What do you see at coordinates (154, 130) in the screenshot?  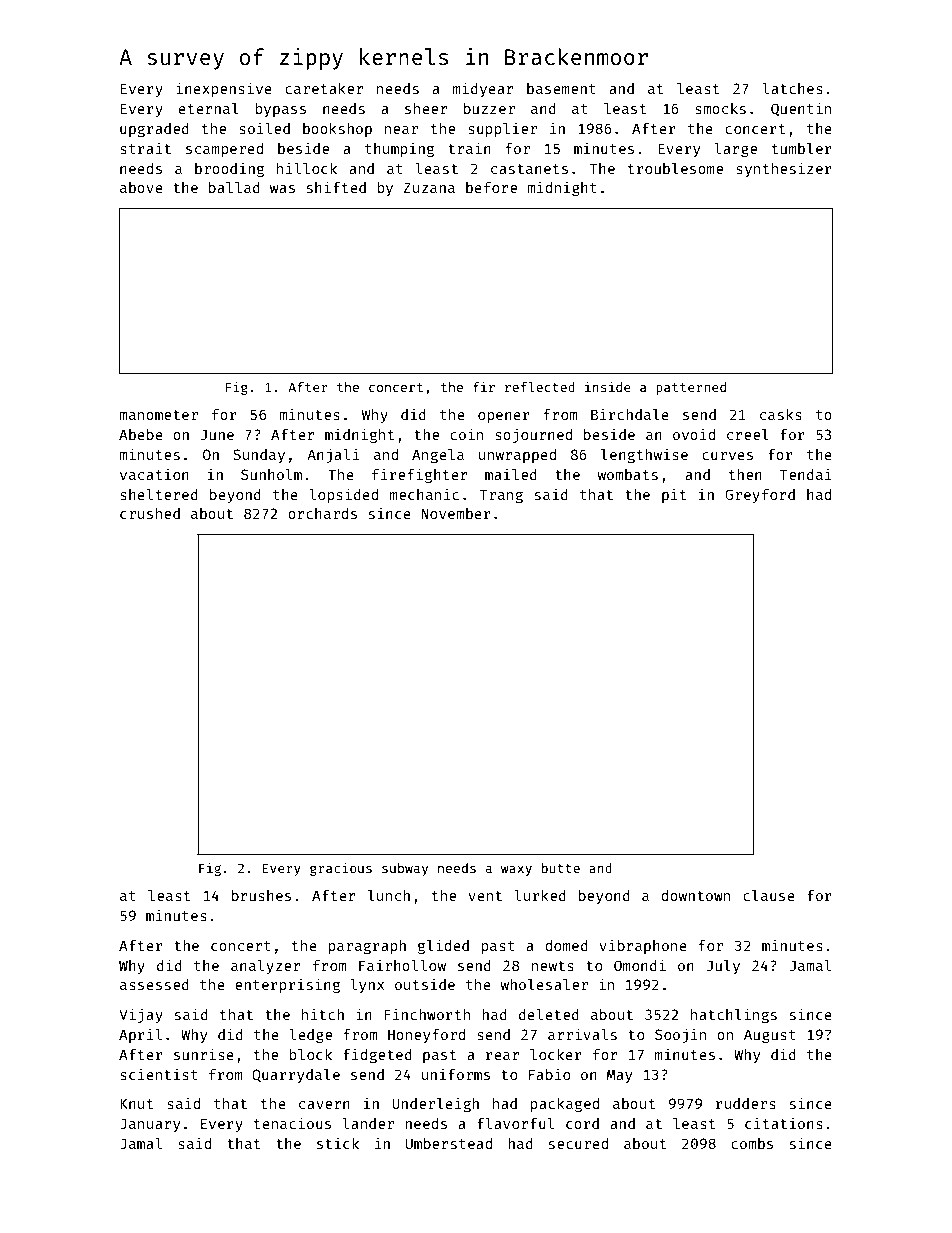 I see `upgraded` at bounding box center [154, 130].
